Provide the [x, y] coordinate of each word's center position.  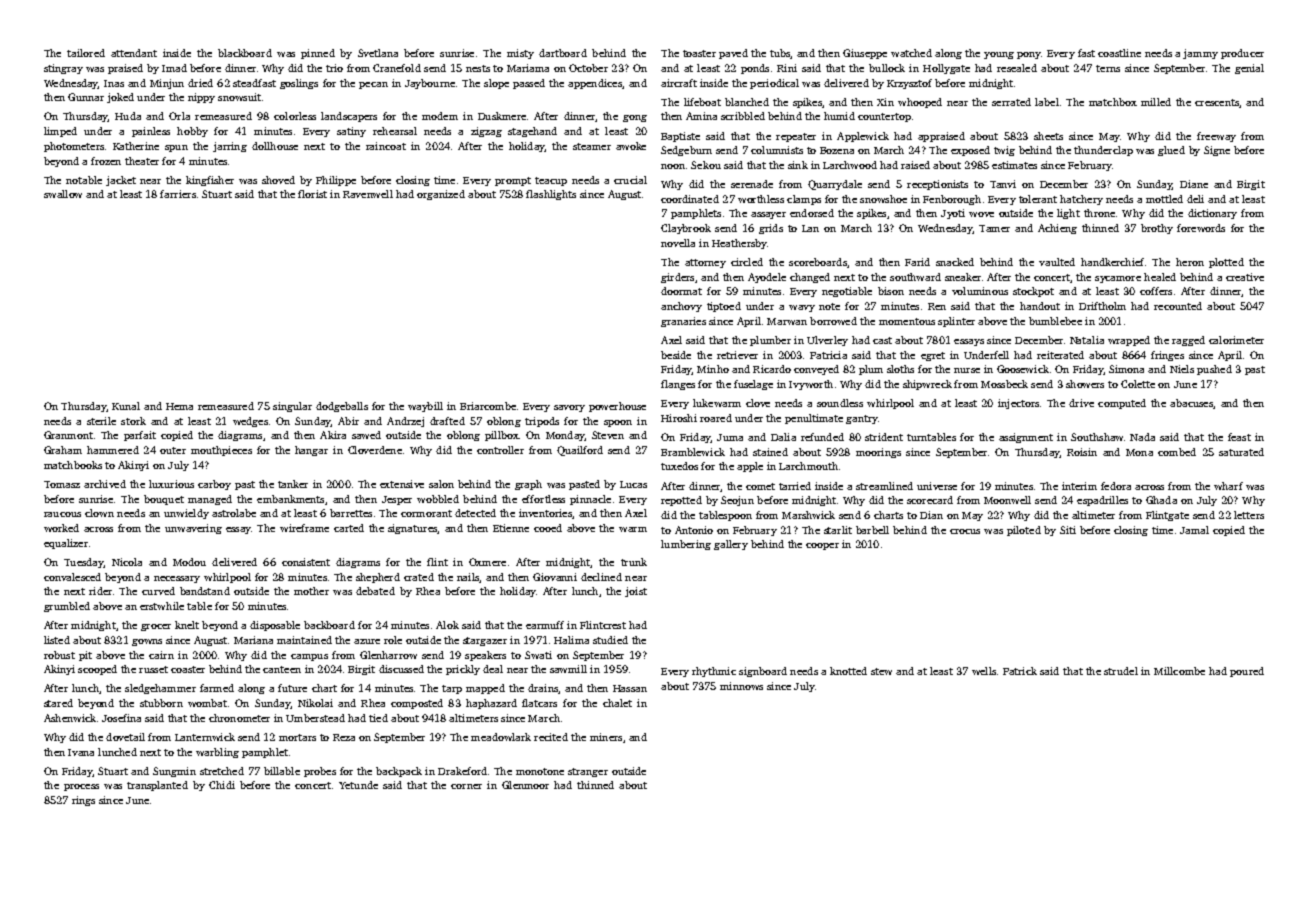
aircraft [679, 83]
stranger [588, 772]
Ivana [81, 752]
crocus [965, 531]
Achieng [1057, 229]
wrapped [1129, 341]
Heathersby [739, 244]
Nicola [127, 562]
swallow [63, 194]
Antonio [694, 530]
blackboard [245, 53]
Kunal [126, 406]
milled [1156, 102]
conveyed [816, 370]
